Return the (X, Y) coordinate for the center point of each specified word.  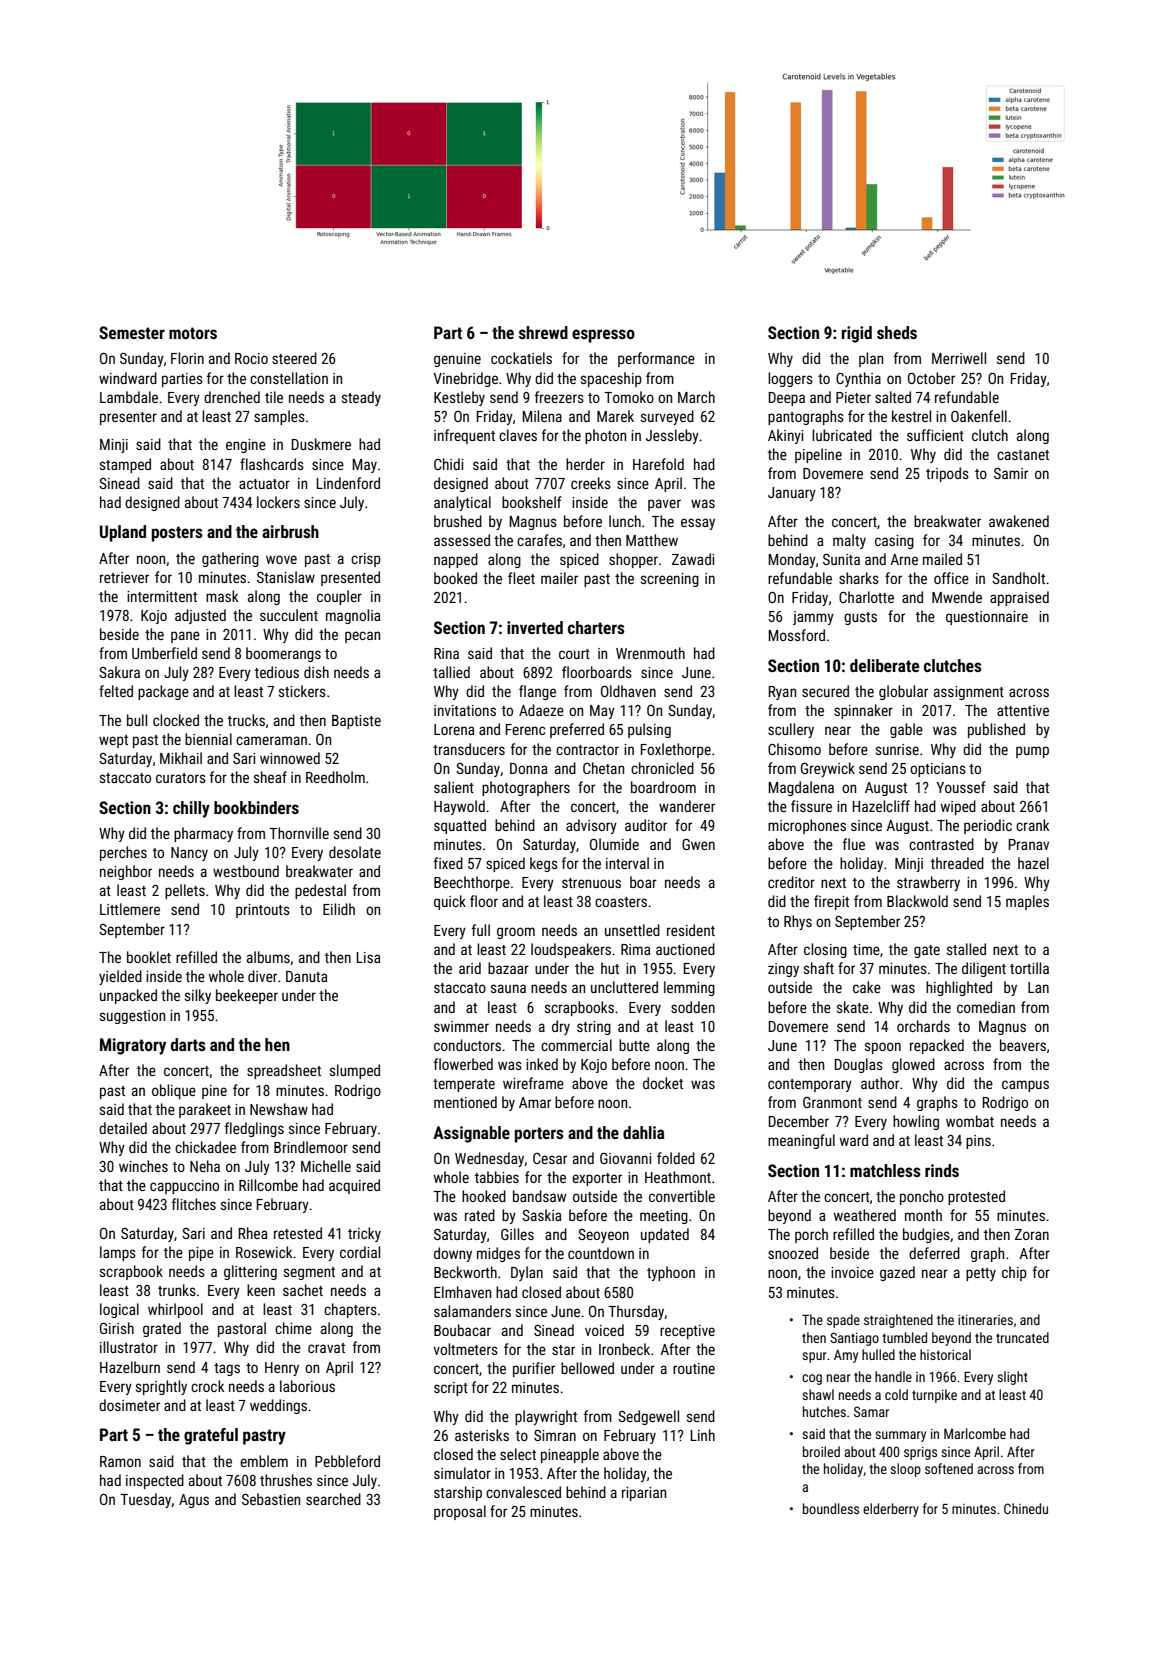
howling (916, 1122)
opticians (938, 770)
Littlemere (130, 909)
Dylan (527, 1273)
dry (561, 1027)
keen (261, 1290)
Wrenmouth (650, 653)
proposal (460, 1512)
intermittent (162, 596)
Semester (132, 332)
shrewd (543, 332)
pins (978, 1142)
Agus (194, 1501)
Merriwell (959, 358)
